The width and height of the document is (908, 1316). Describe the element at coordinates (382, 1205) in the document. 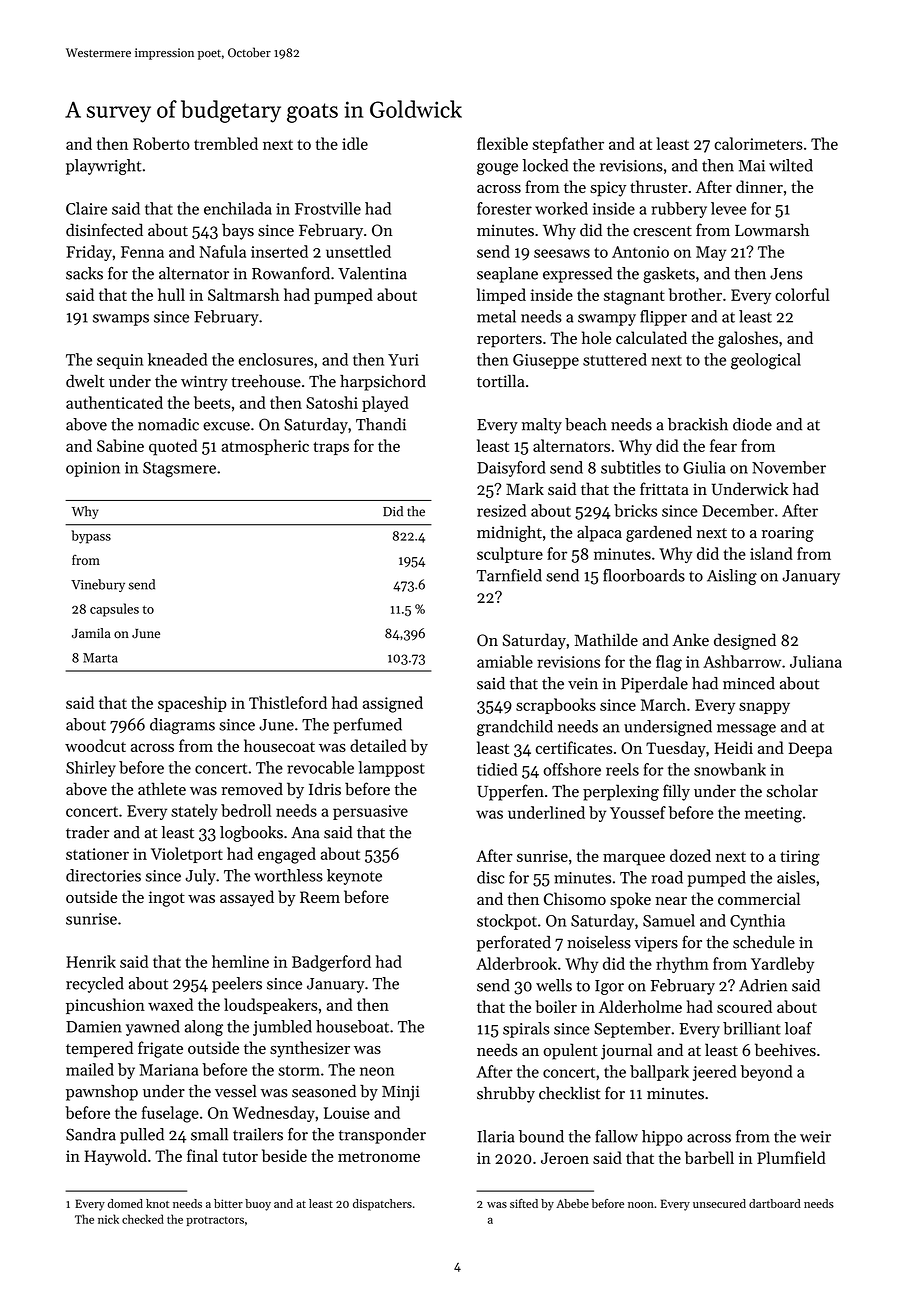

I see `dispatchers` at that location.
